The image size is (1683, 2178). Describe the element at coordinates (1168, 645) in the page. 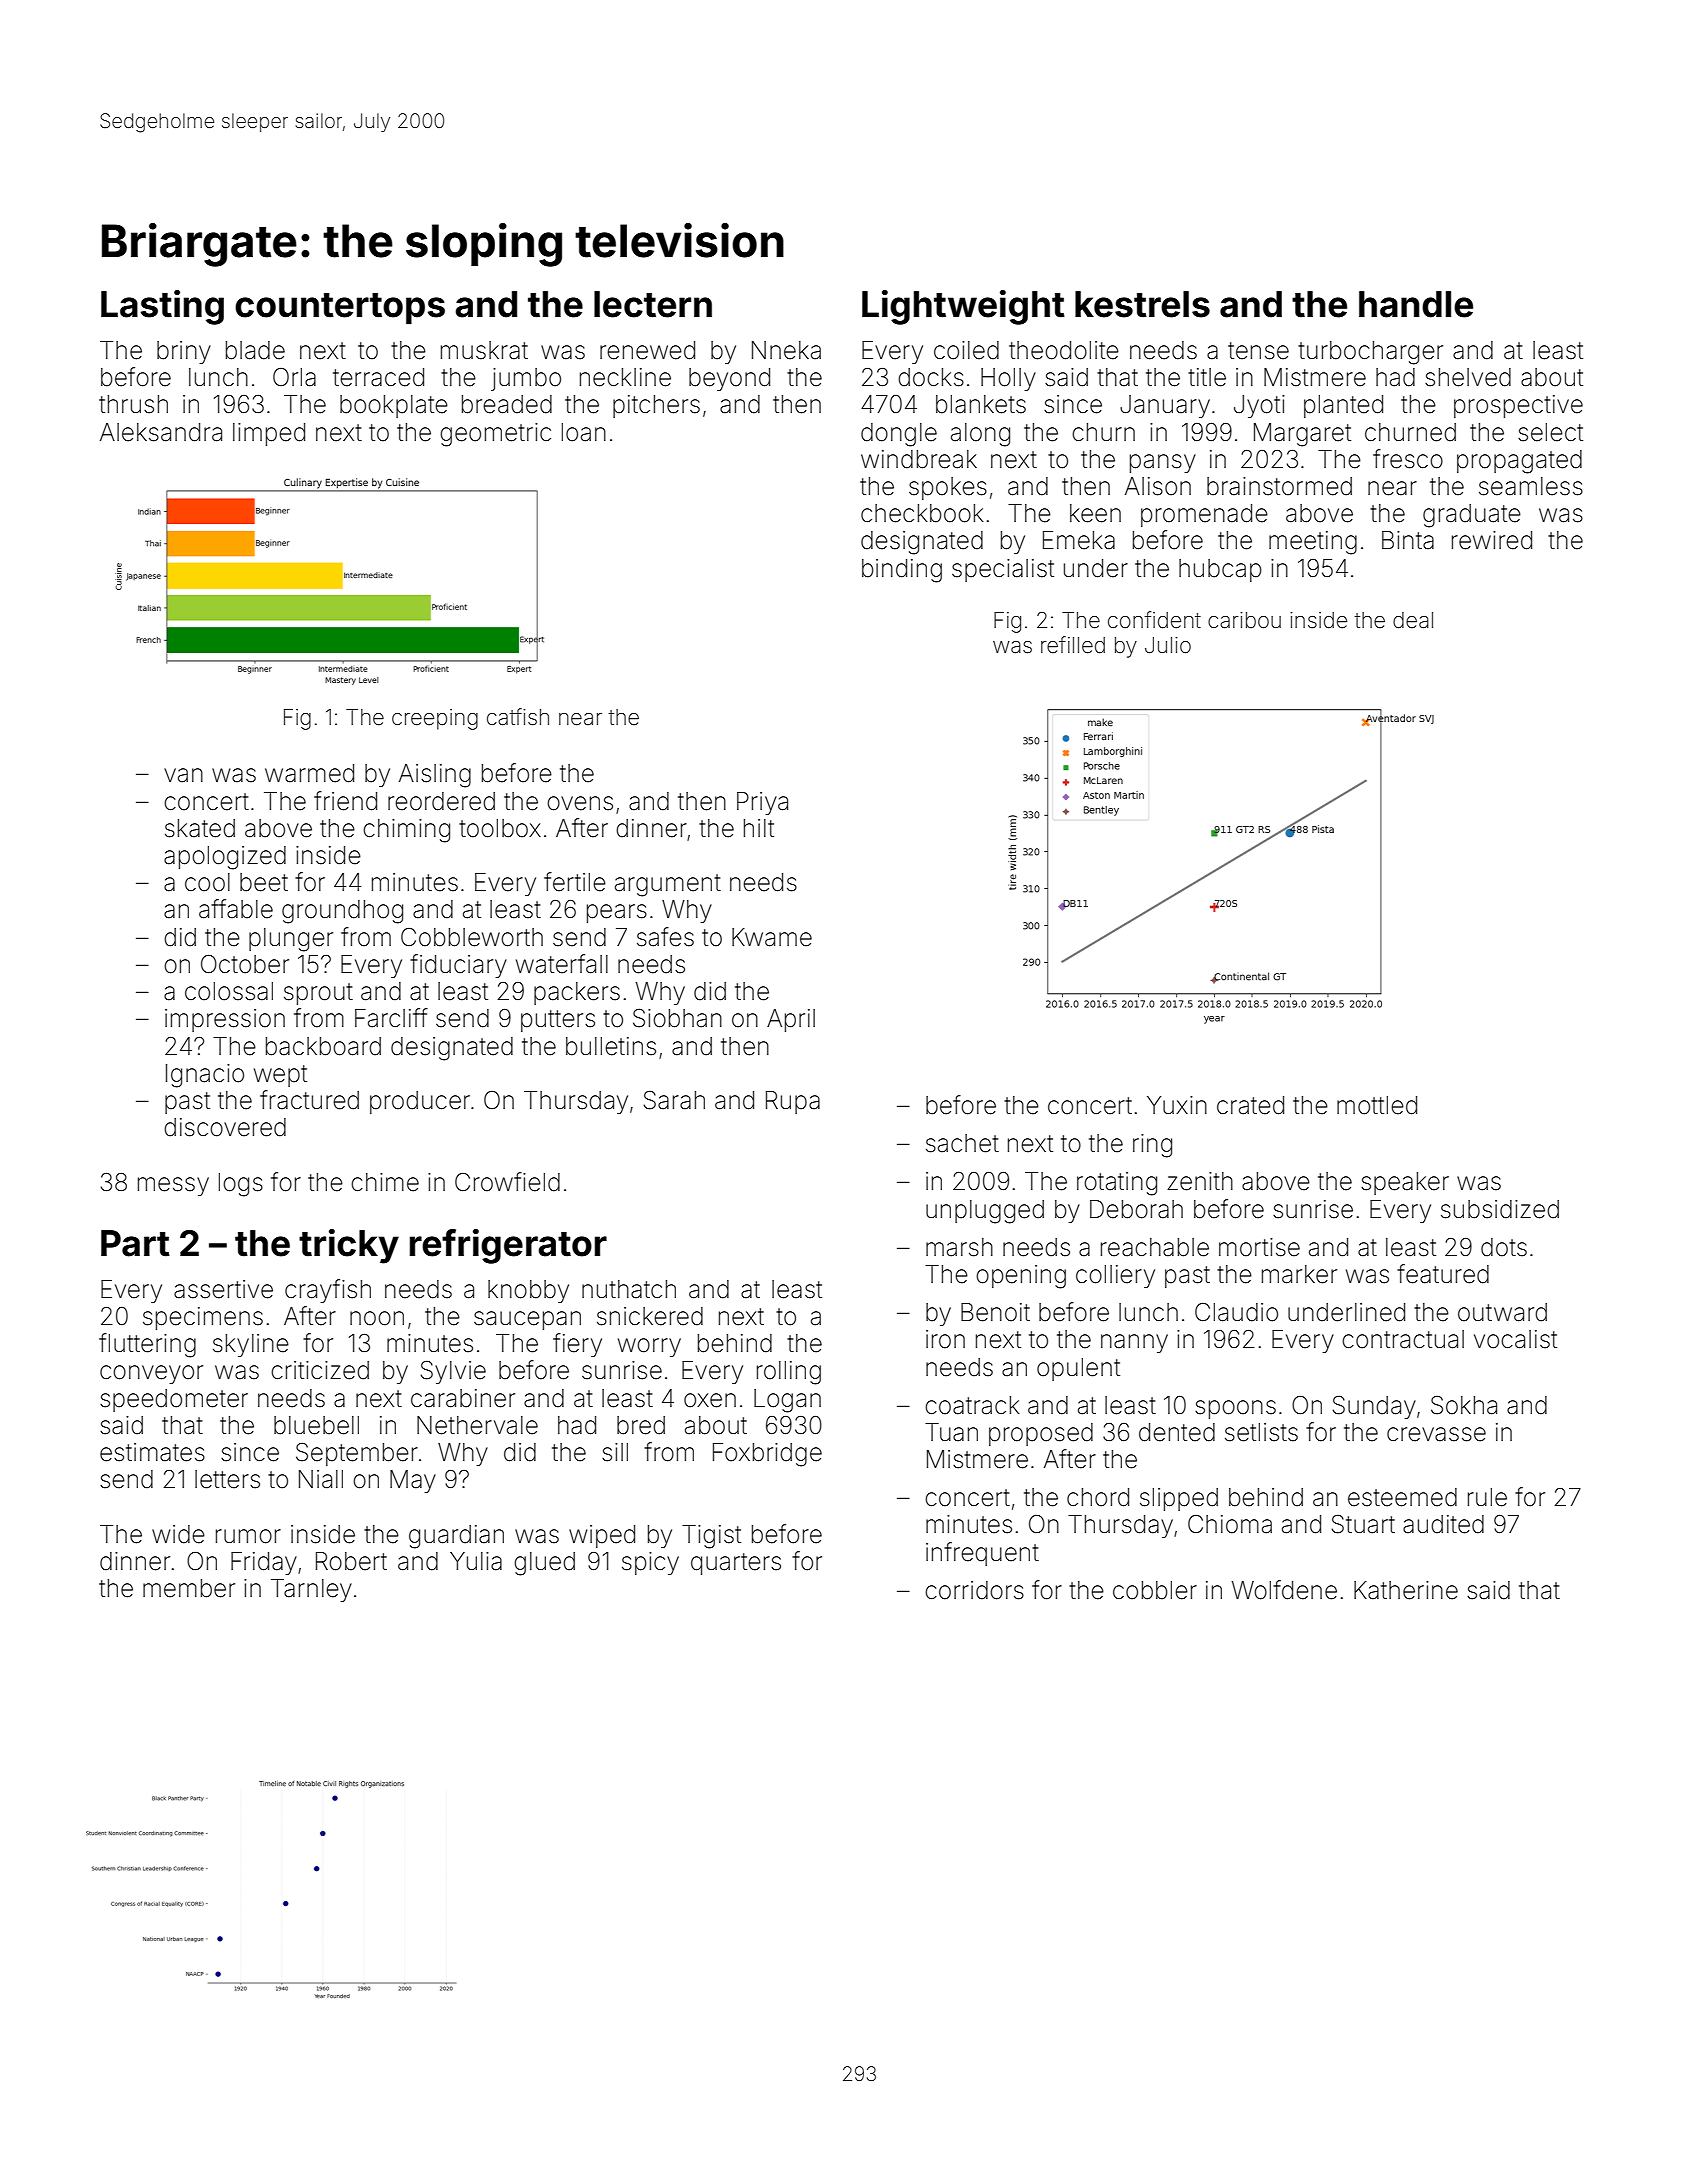

I see `Julio` at that location.
